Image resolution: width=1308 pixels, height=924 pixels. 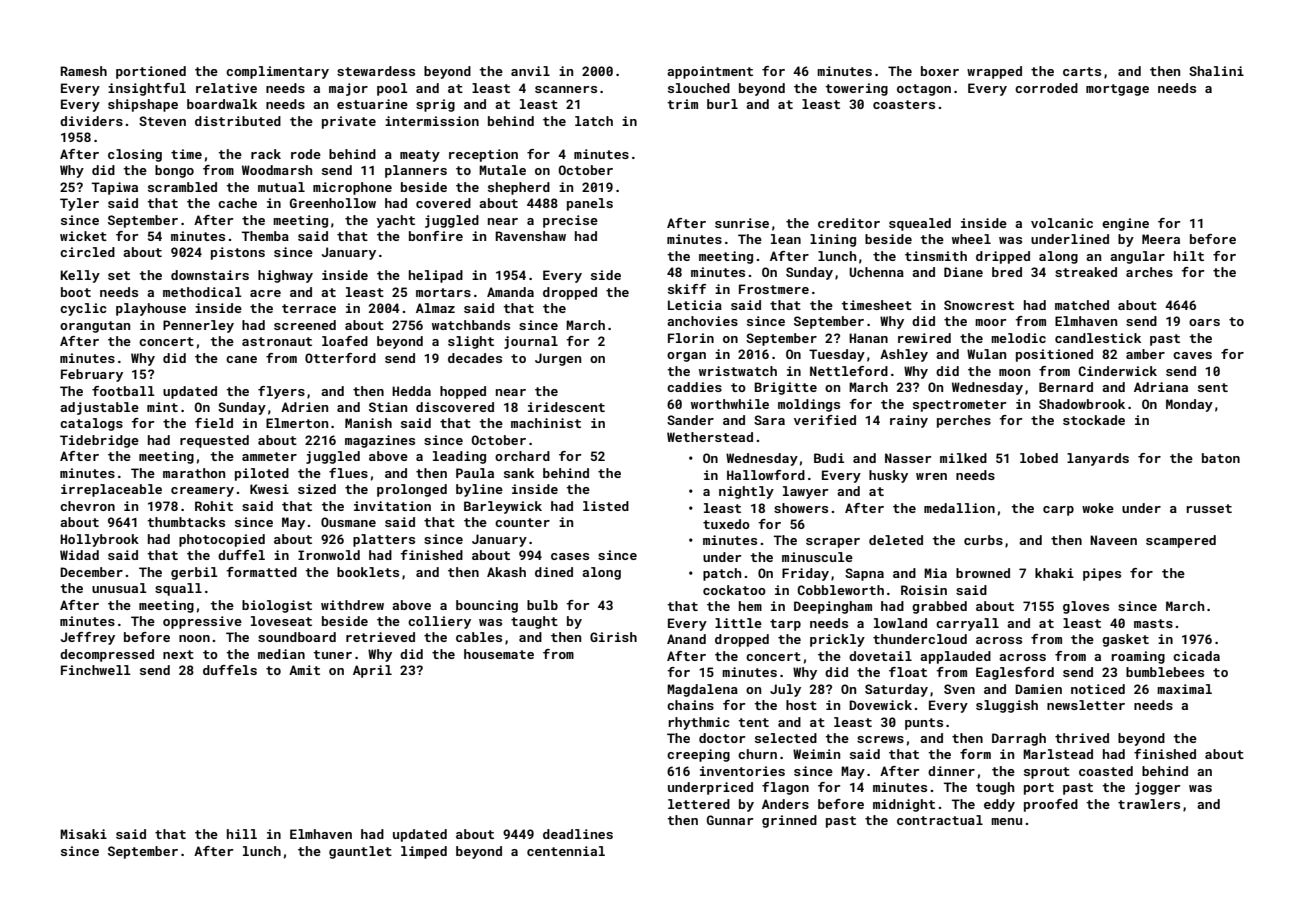 I want to click on dovetail, so click(x=880, y=656).
